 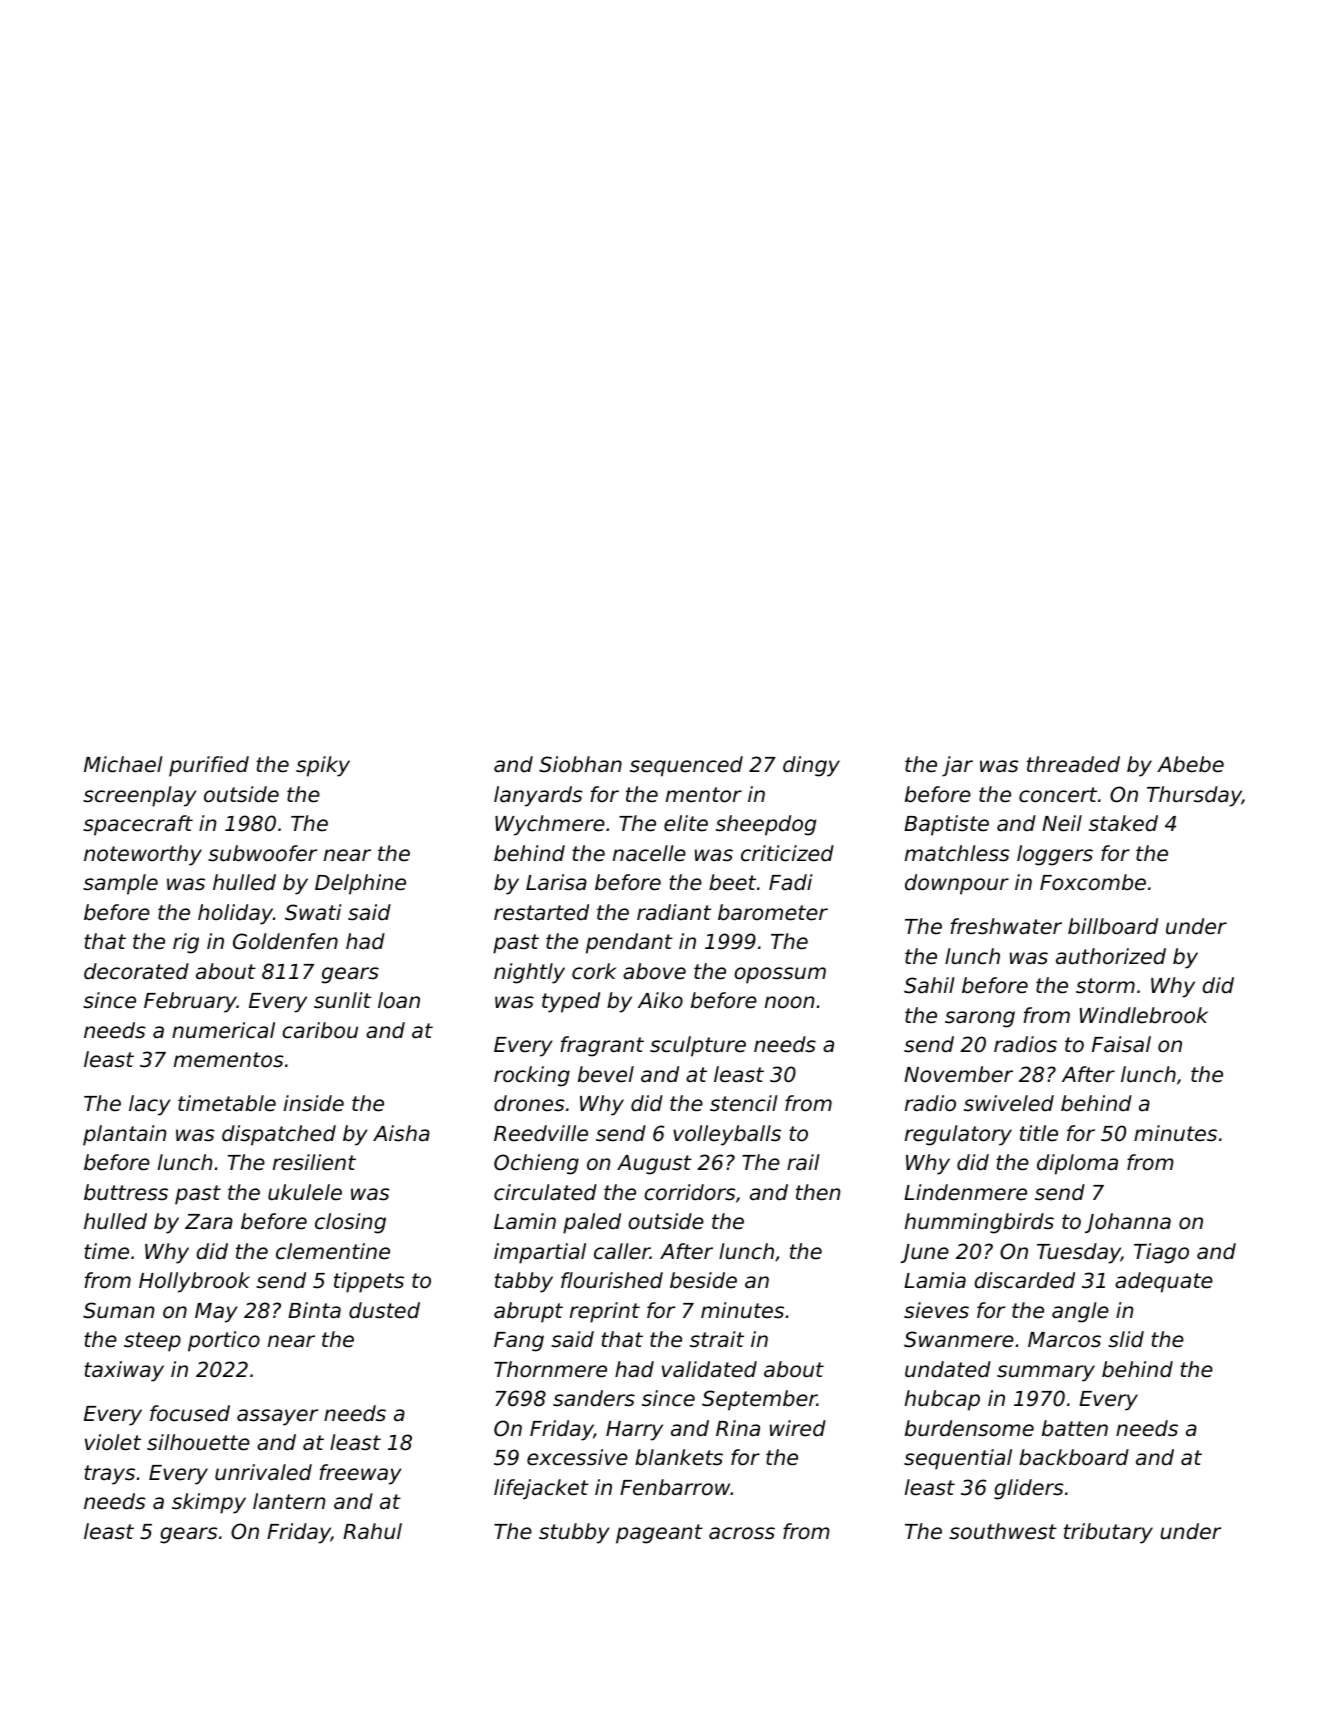 I want to click on staked, so click(x=1123, y=823).
